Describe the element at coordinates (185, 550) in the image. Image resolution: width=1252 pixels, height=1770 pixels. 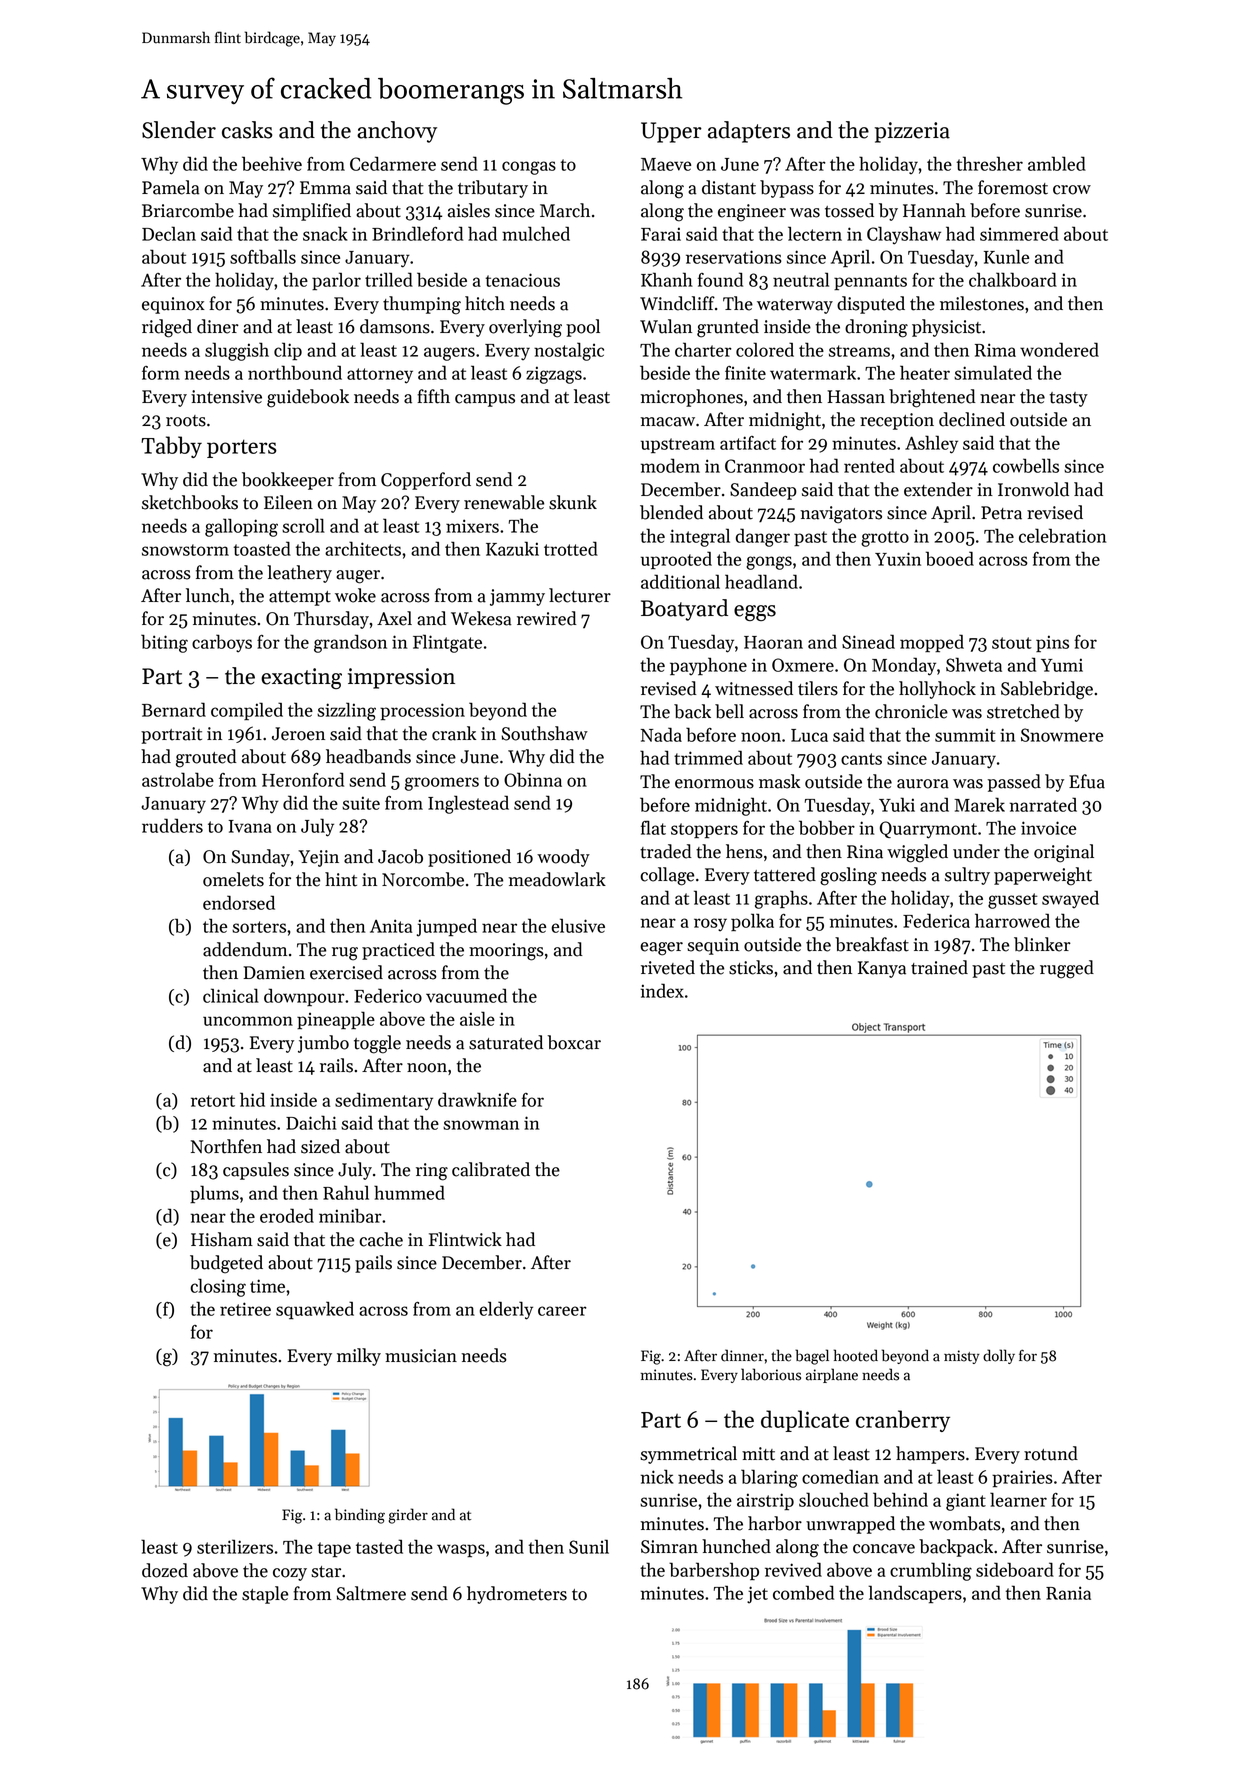
I see `snowstorm` at that location.
